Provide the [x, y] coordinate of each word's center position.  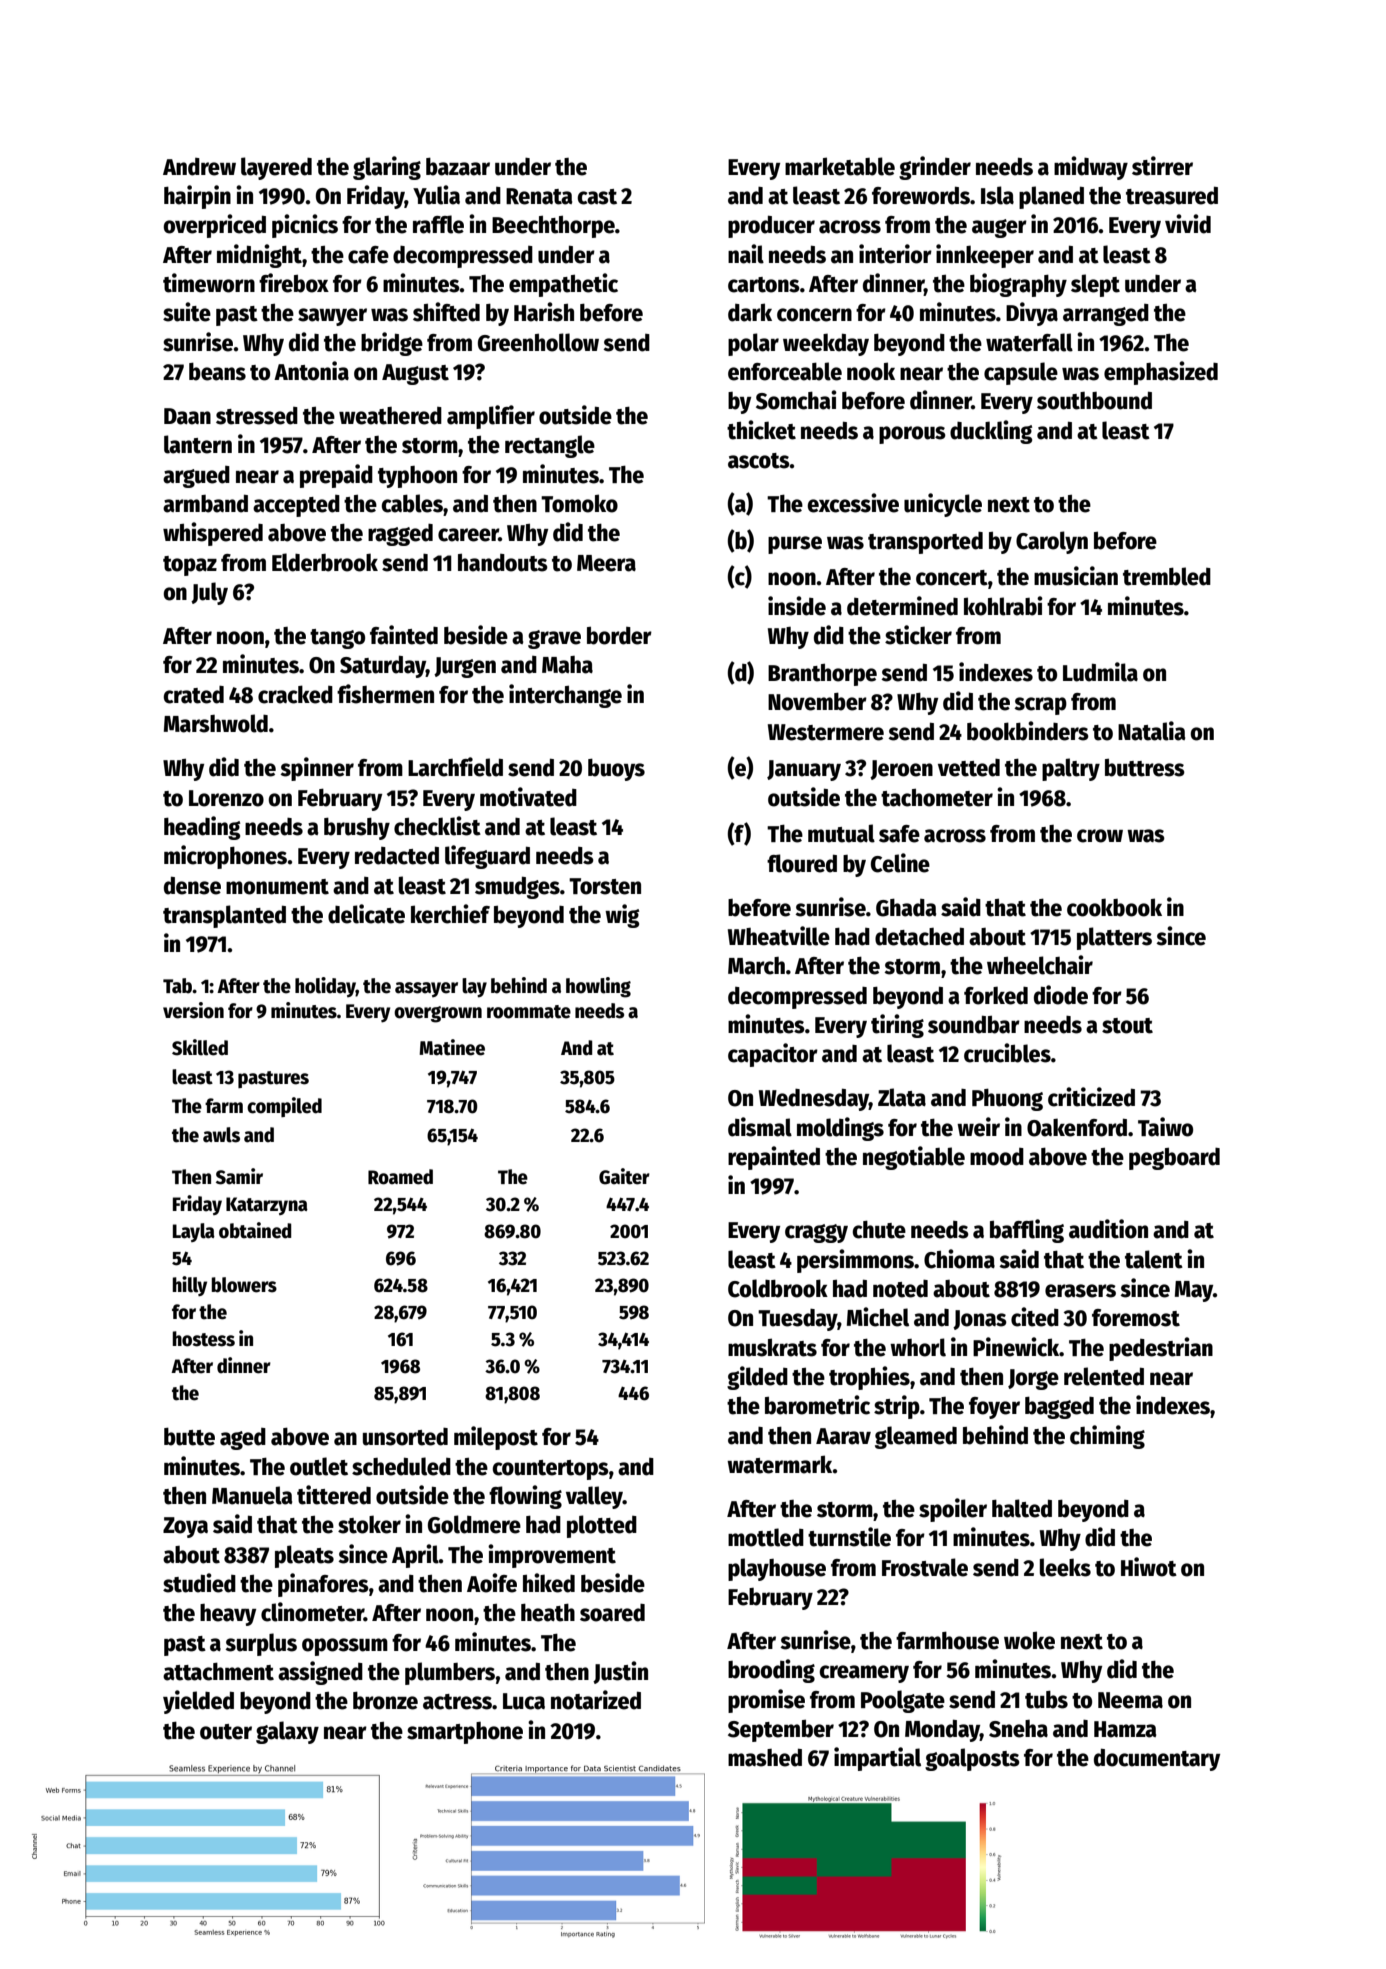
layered [276, 168]
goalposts [972, 1759]
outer [226, 1732]
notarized [596, 1700]
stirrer [1162, 166]
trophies [869, 1378]
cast [597, 197]
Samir [239, 1176]
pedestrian [1161, 1349]
